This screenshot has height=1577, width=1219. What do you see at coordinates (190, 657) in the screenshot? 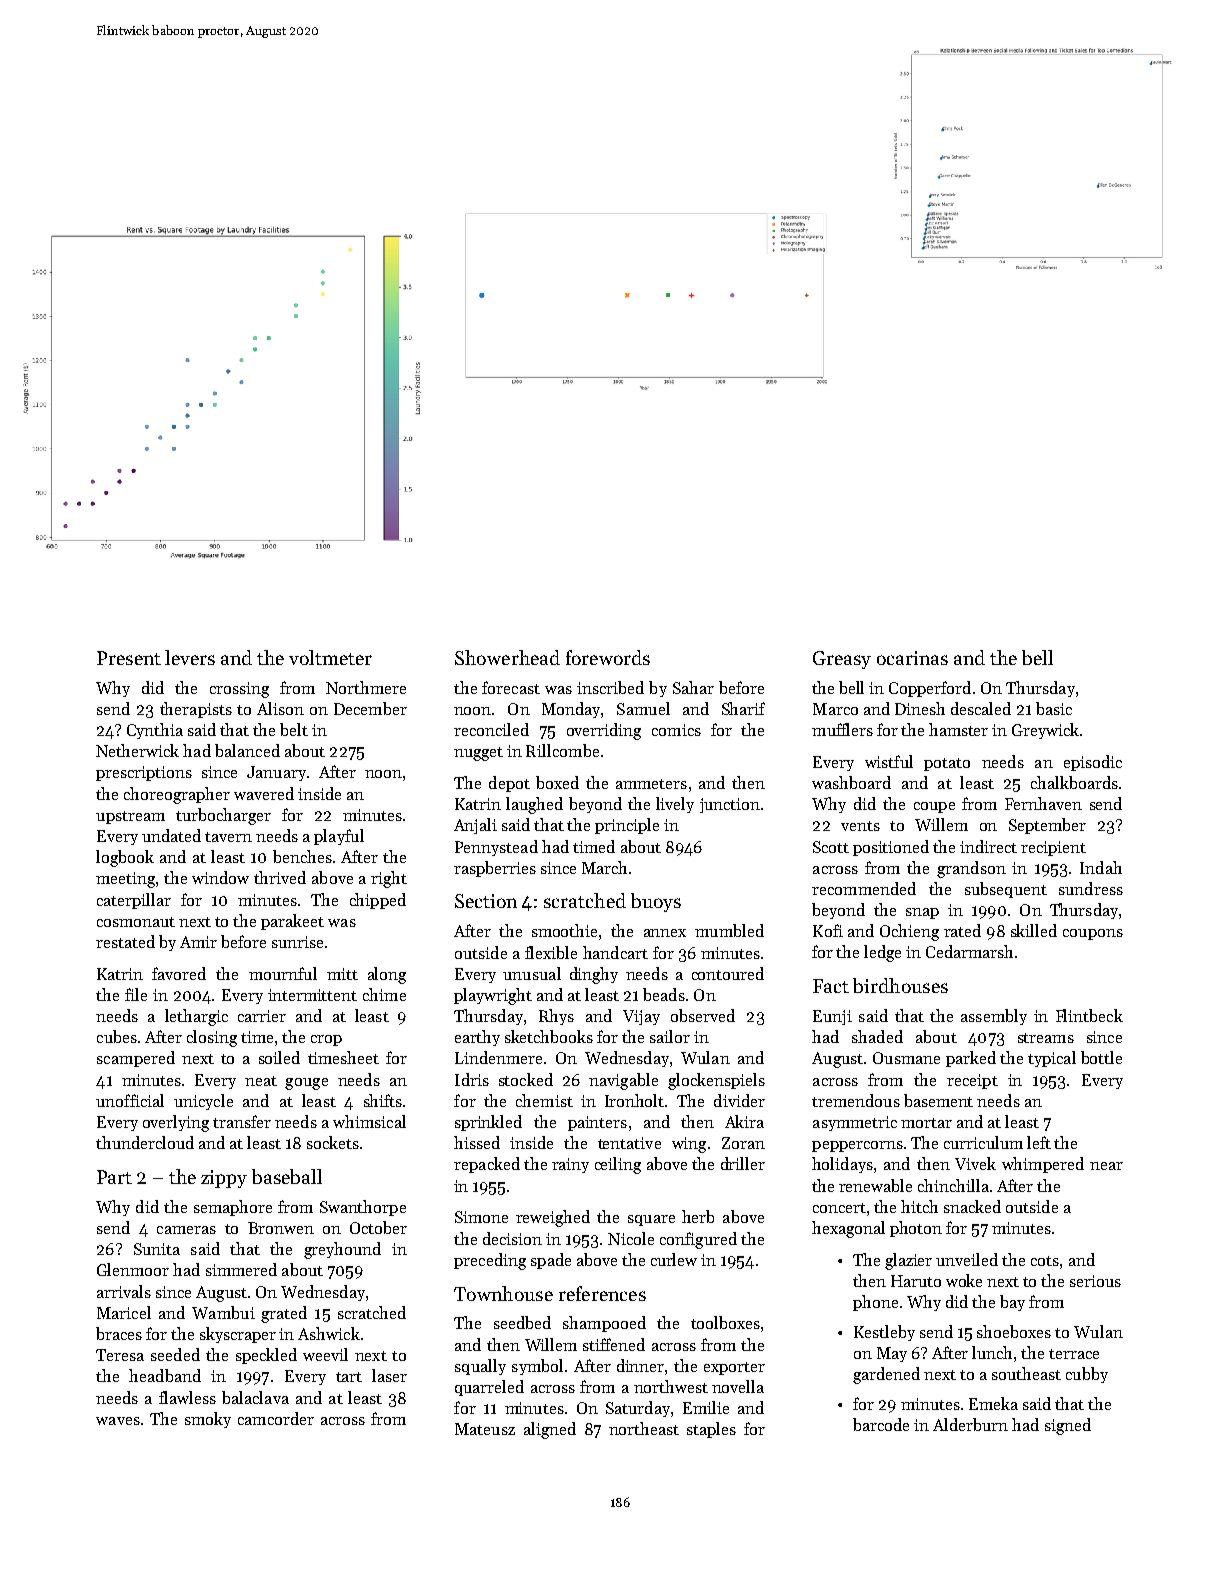
I see `levers` at bounding box center [190, 657].
